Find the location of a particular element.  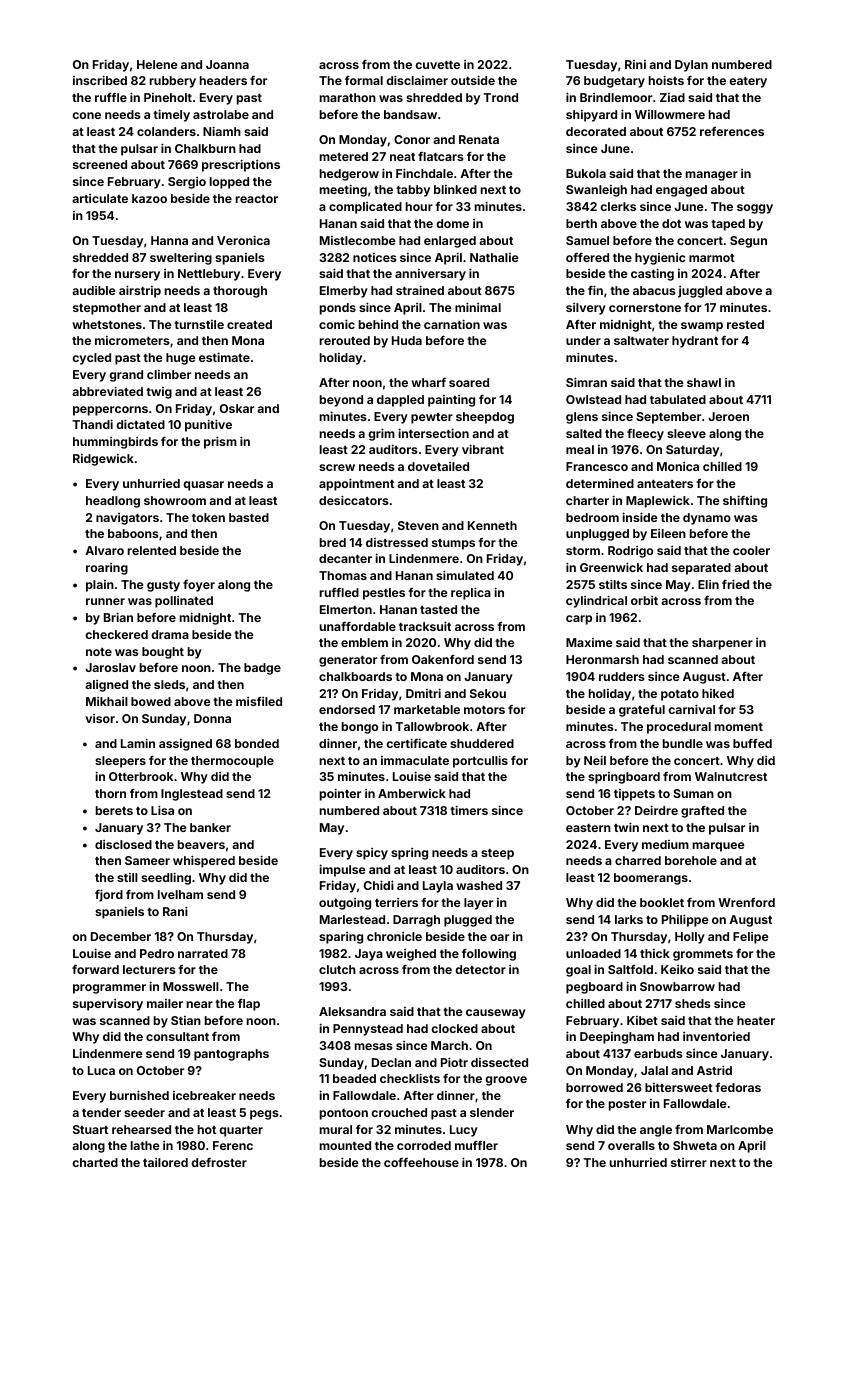

Jeroen is located at coordinates (728, 416).
